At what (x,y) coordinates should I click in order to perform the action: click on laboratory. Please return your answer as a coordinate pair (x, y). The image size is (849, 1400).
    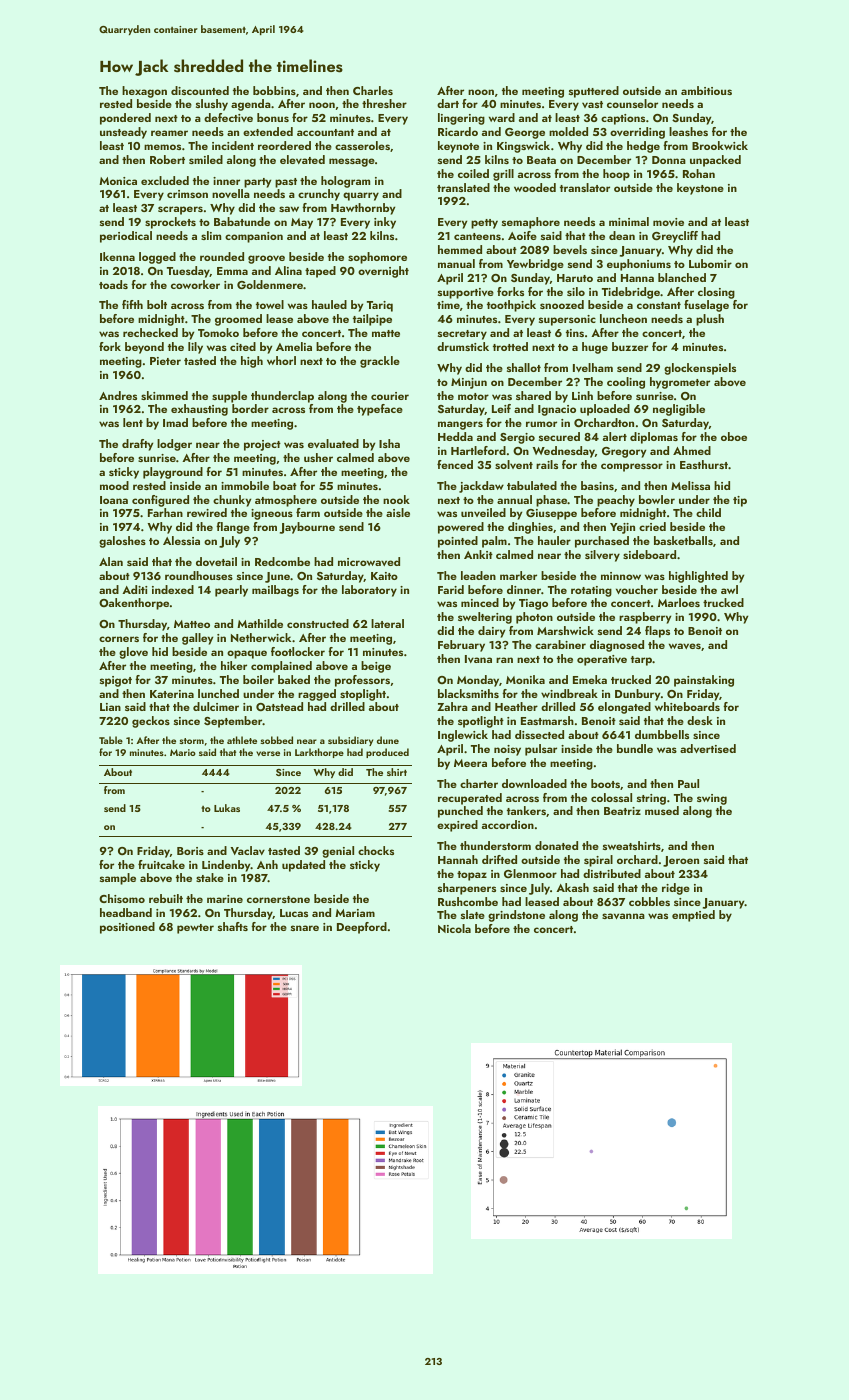
    Looking at the image, I should click on (369, 591).
